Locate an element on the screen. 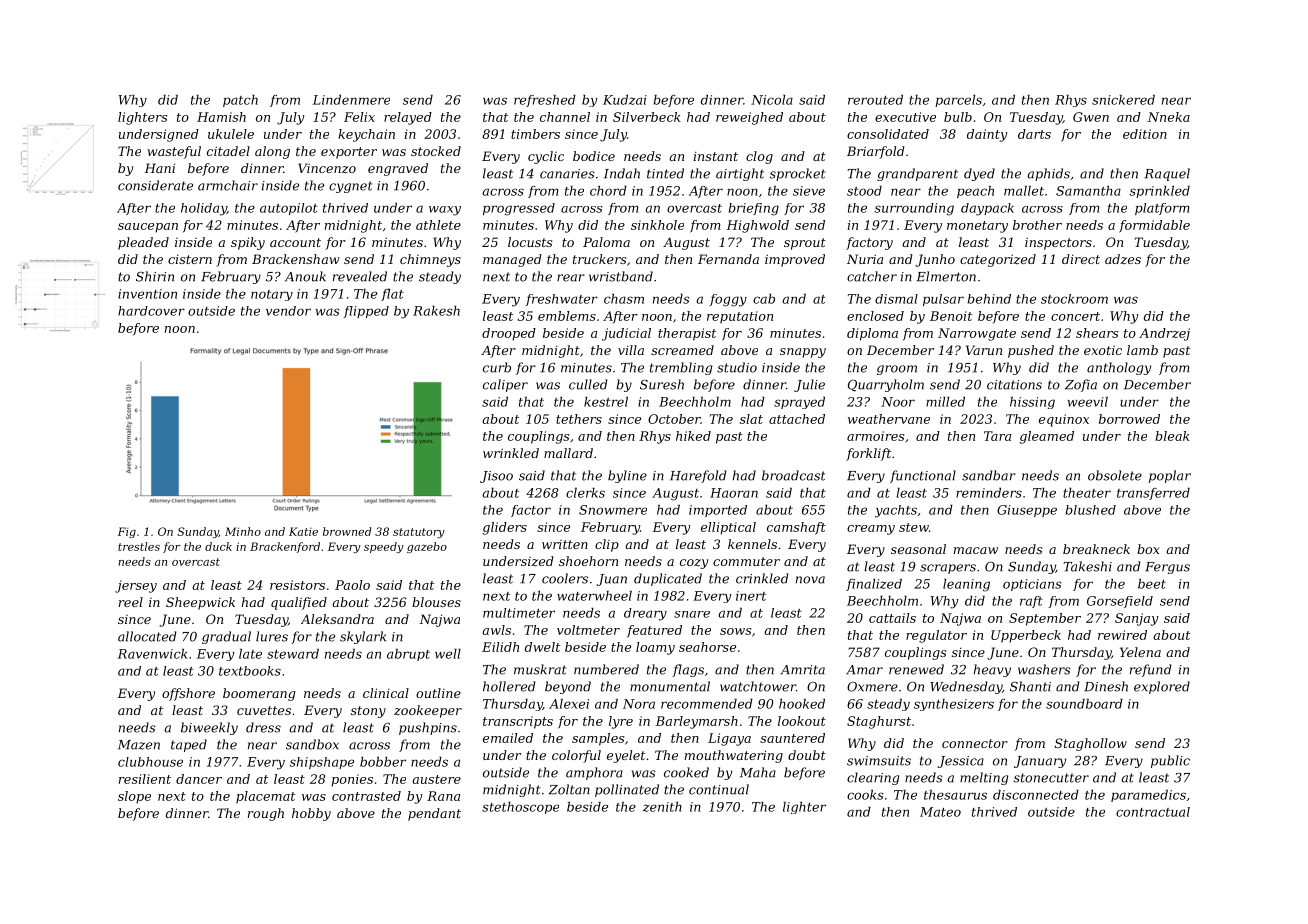 This screenshot has width=1308, height=924. stethoscope is located at coordinates (520, 808).
